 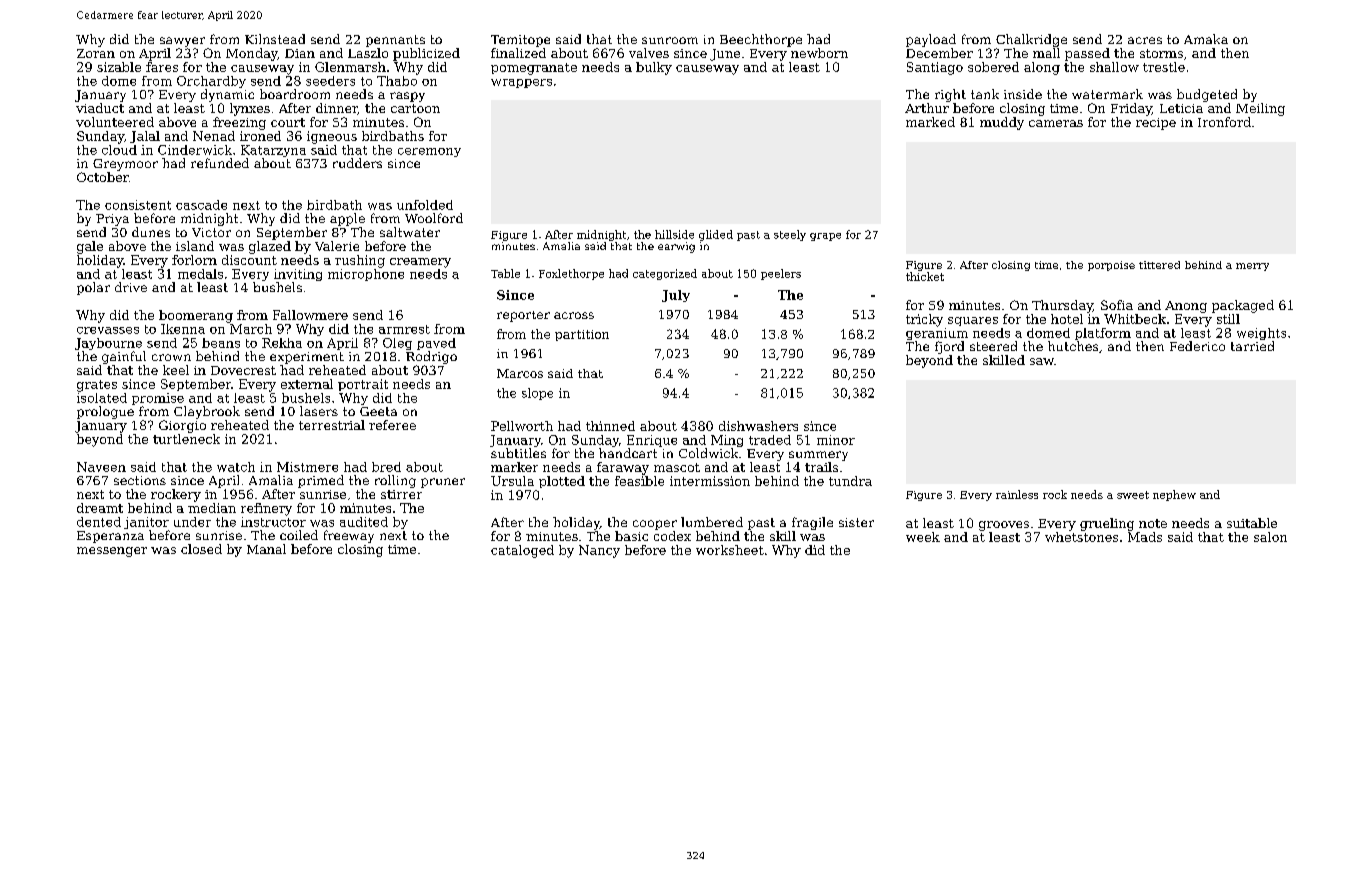 What do you see at coordinates (337, 109) in the document?
I see `dinner` at bounding box center [337, 109].
